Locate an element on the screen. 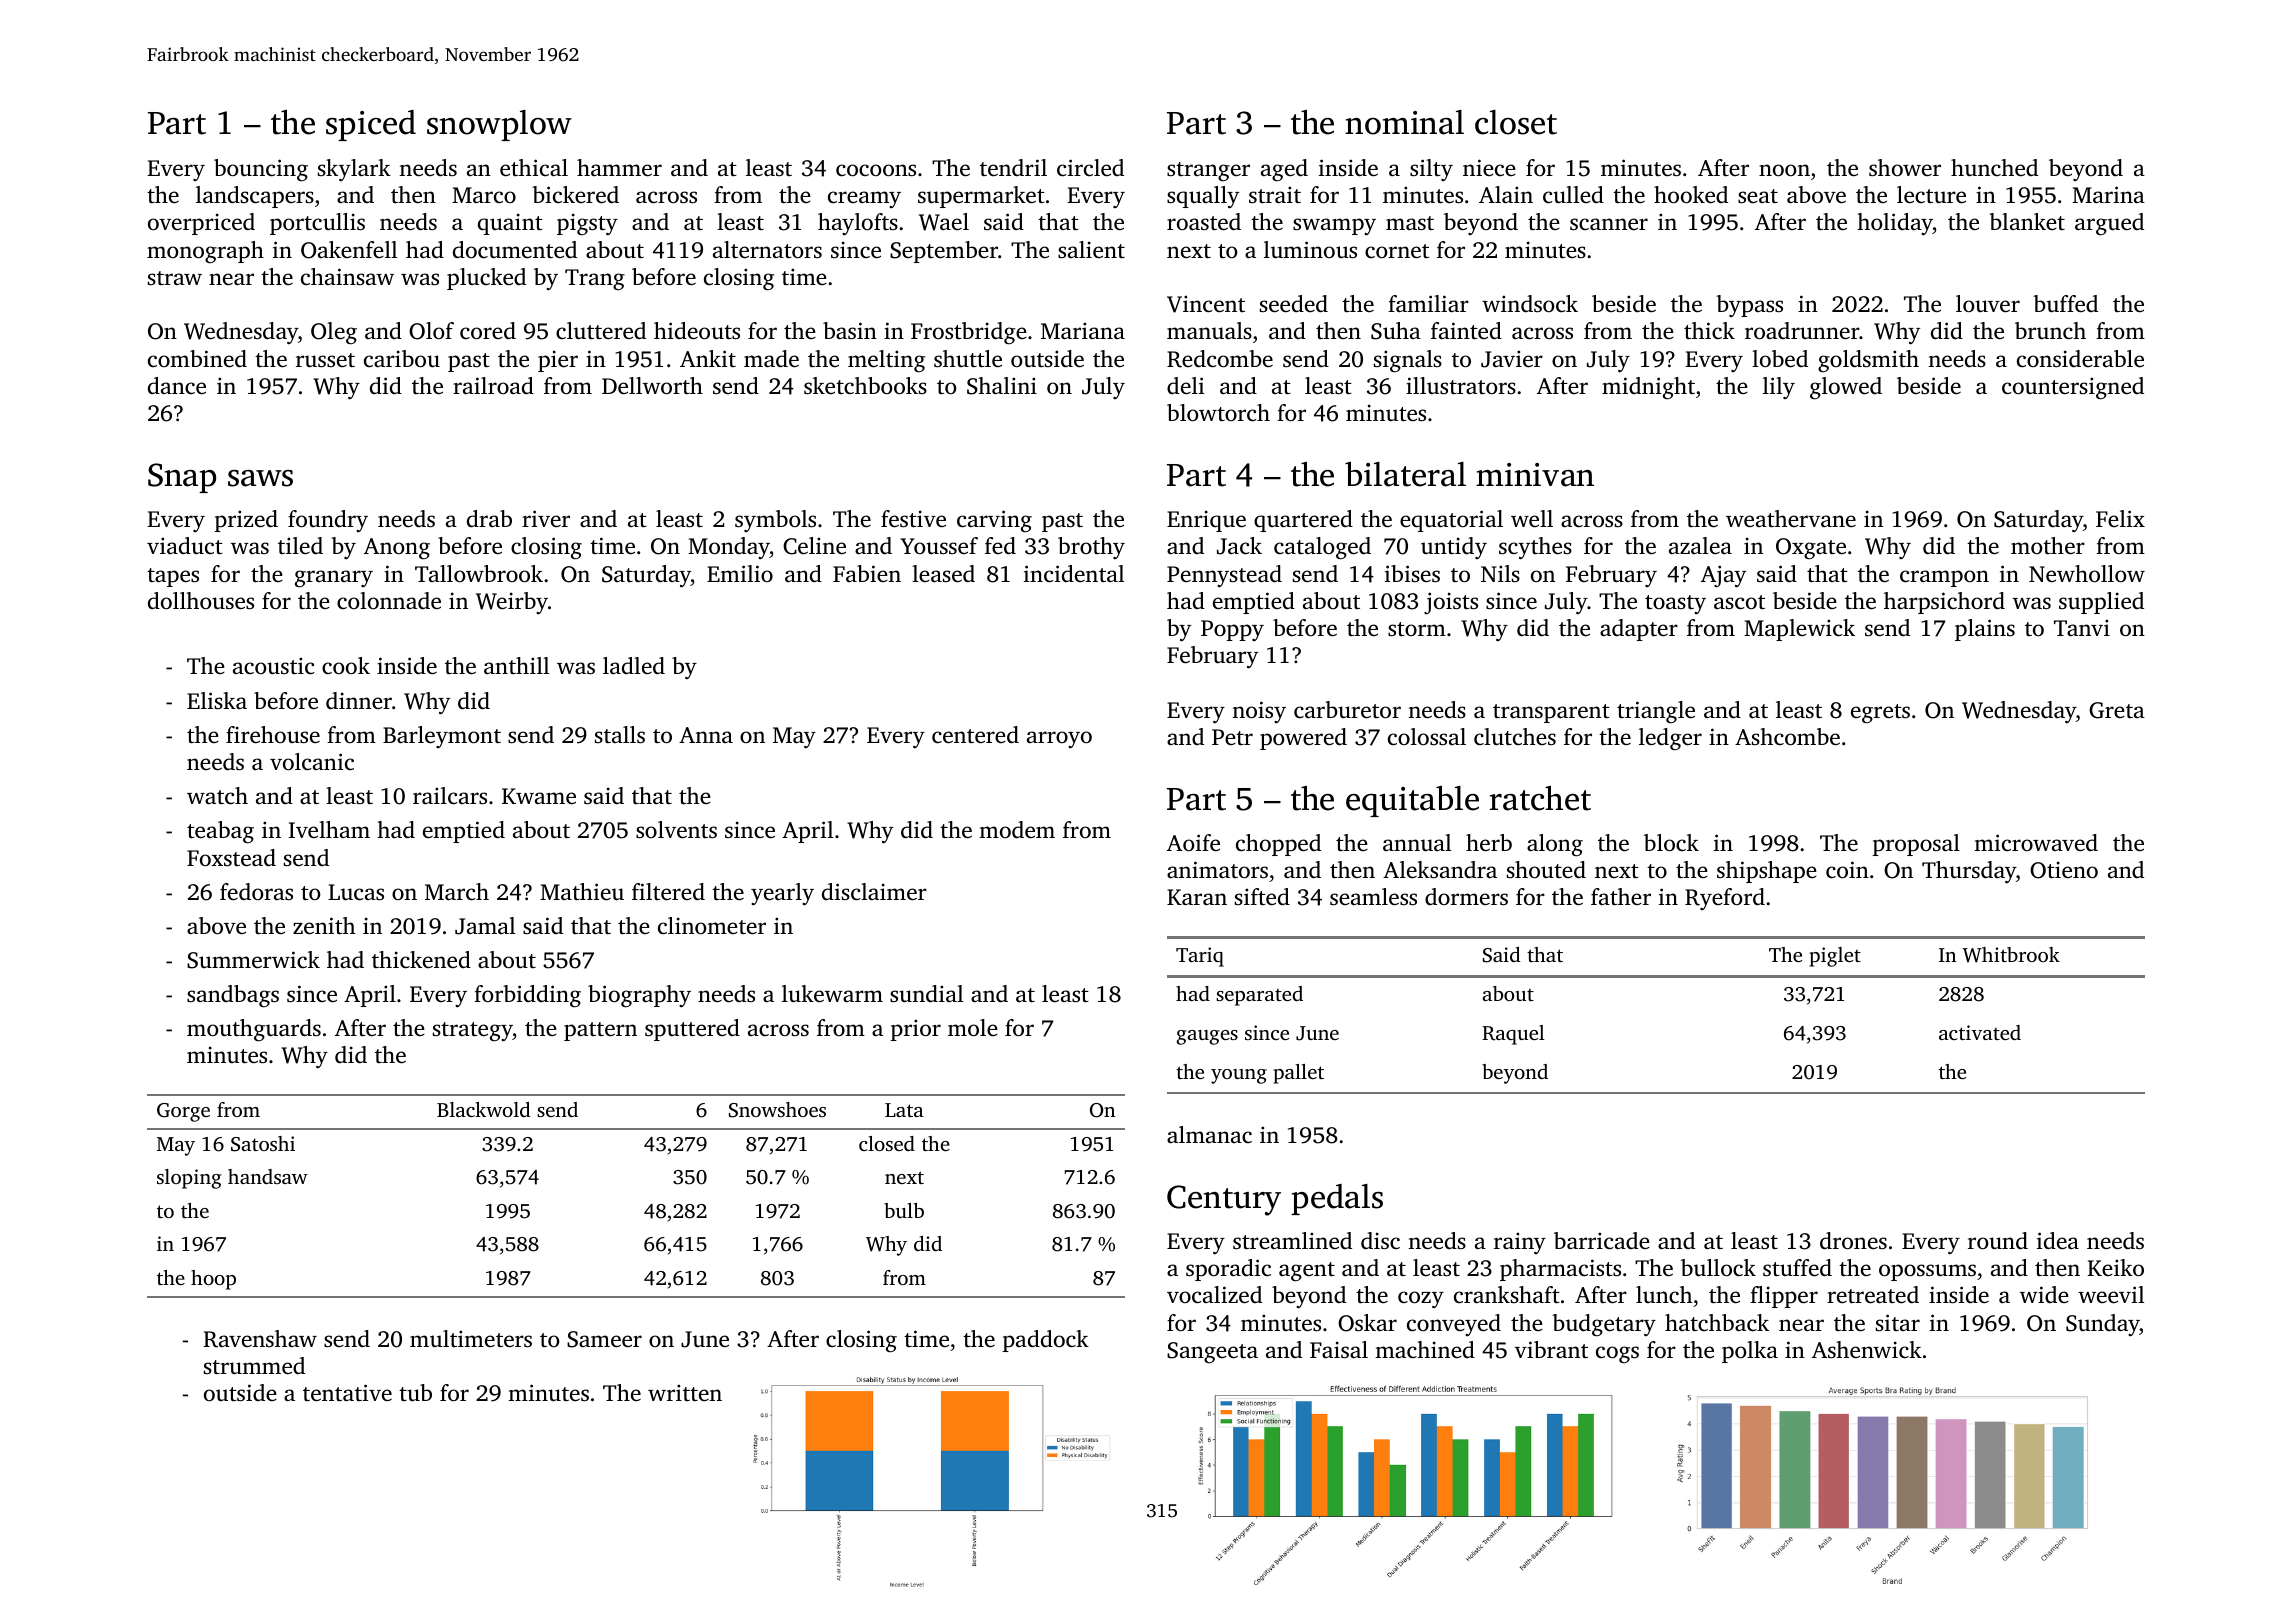 The width and height of the screenshot is (2292, 1620). hooked is located at coordinates (1691, 195).
